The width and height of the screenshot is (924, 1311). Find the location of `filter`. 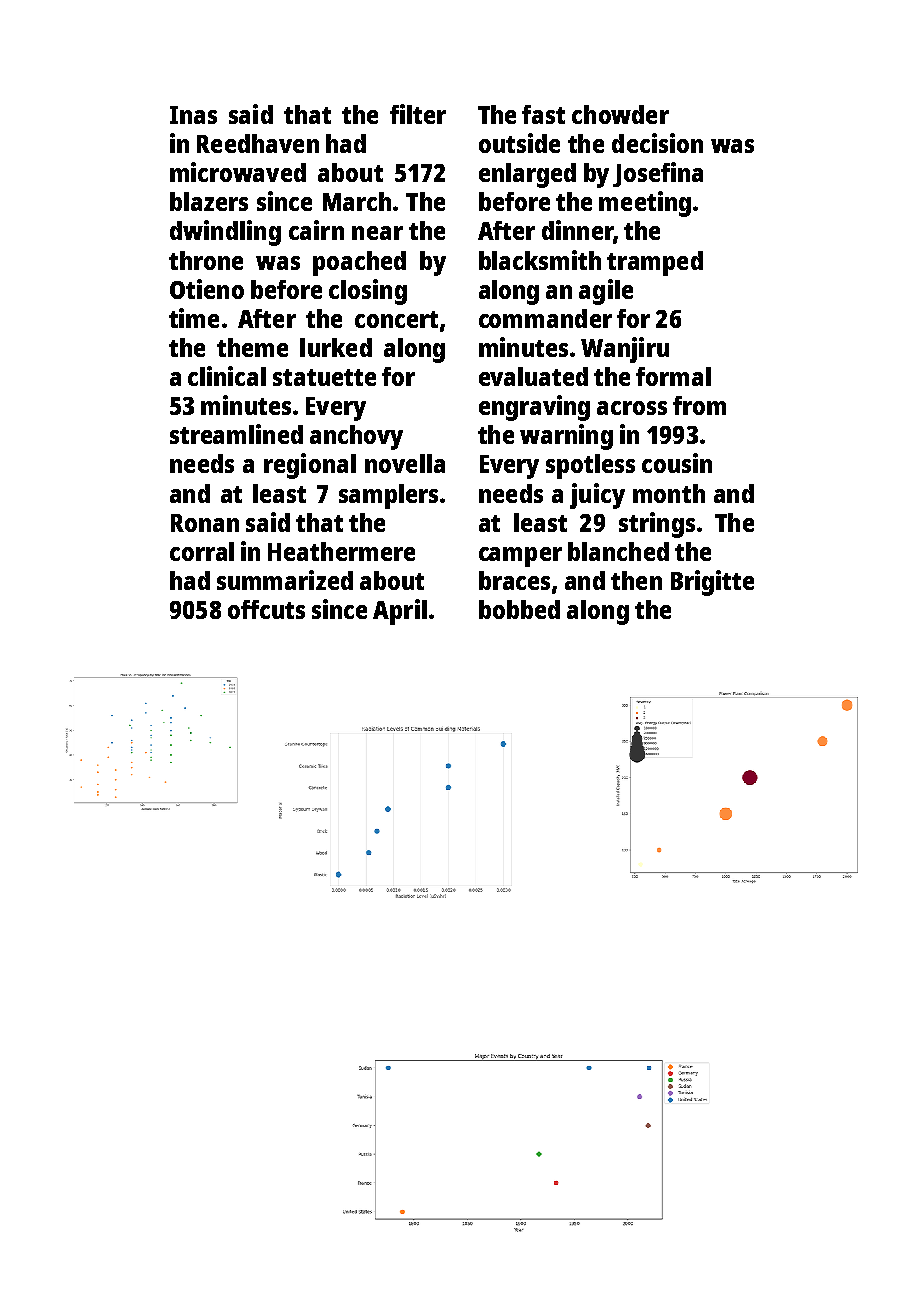

filter is located at coordinates (418, 114).
